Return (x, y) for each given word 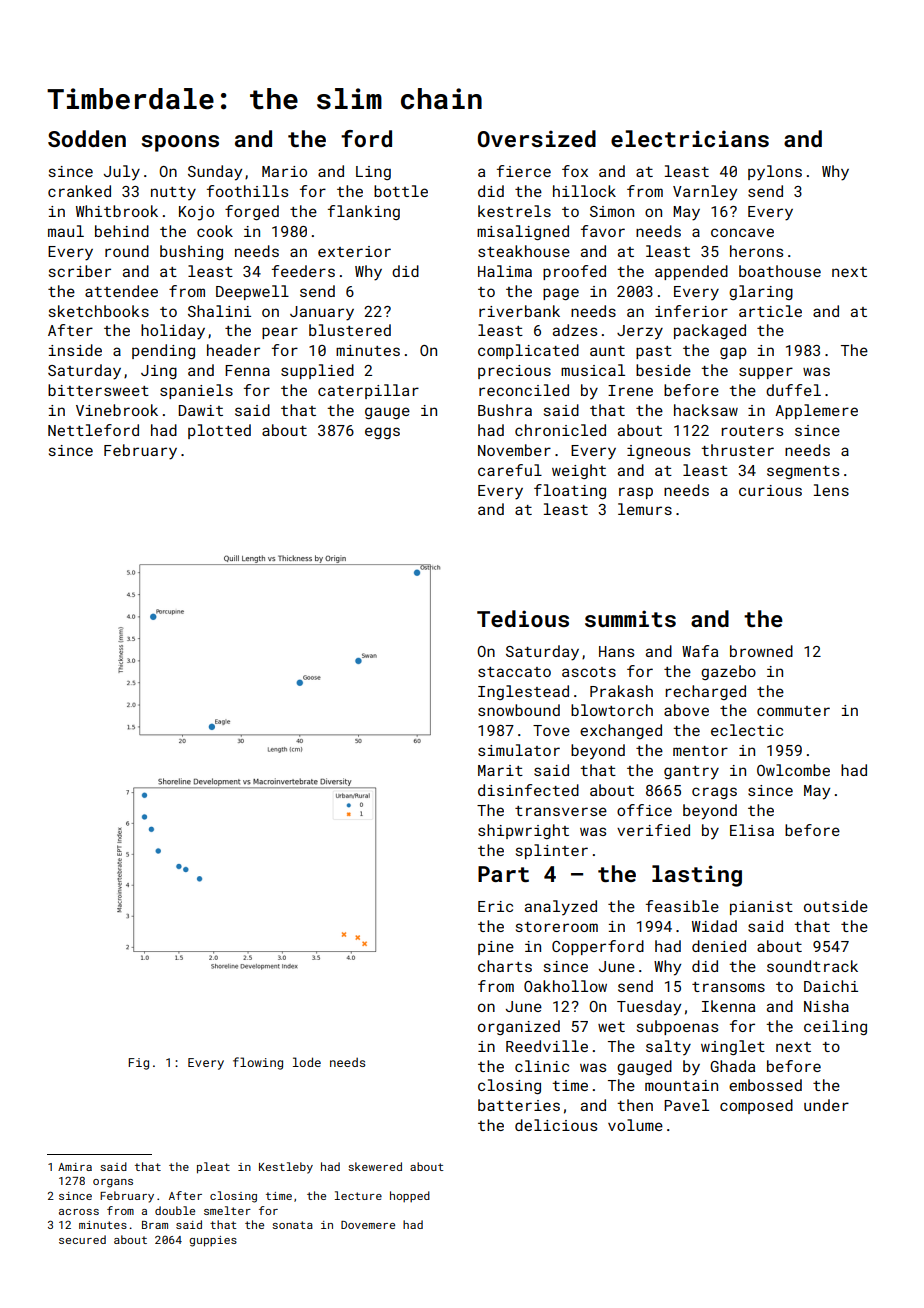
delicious (556, 1125)
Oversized (537, 138)
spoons (180, 143)
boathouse (780, 271)
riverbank (519, 311)
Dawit (201, 410)
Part (503, 874)
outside (836, 906)
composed (756, 1106)
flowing (258, 1063)
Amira (75, 1167)
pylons (775, 173)
